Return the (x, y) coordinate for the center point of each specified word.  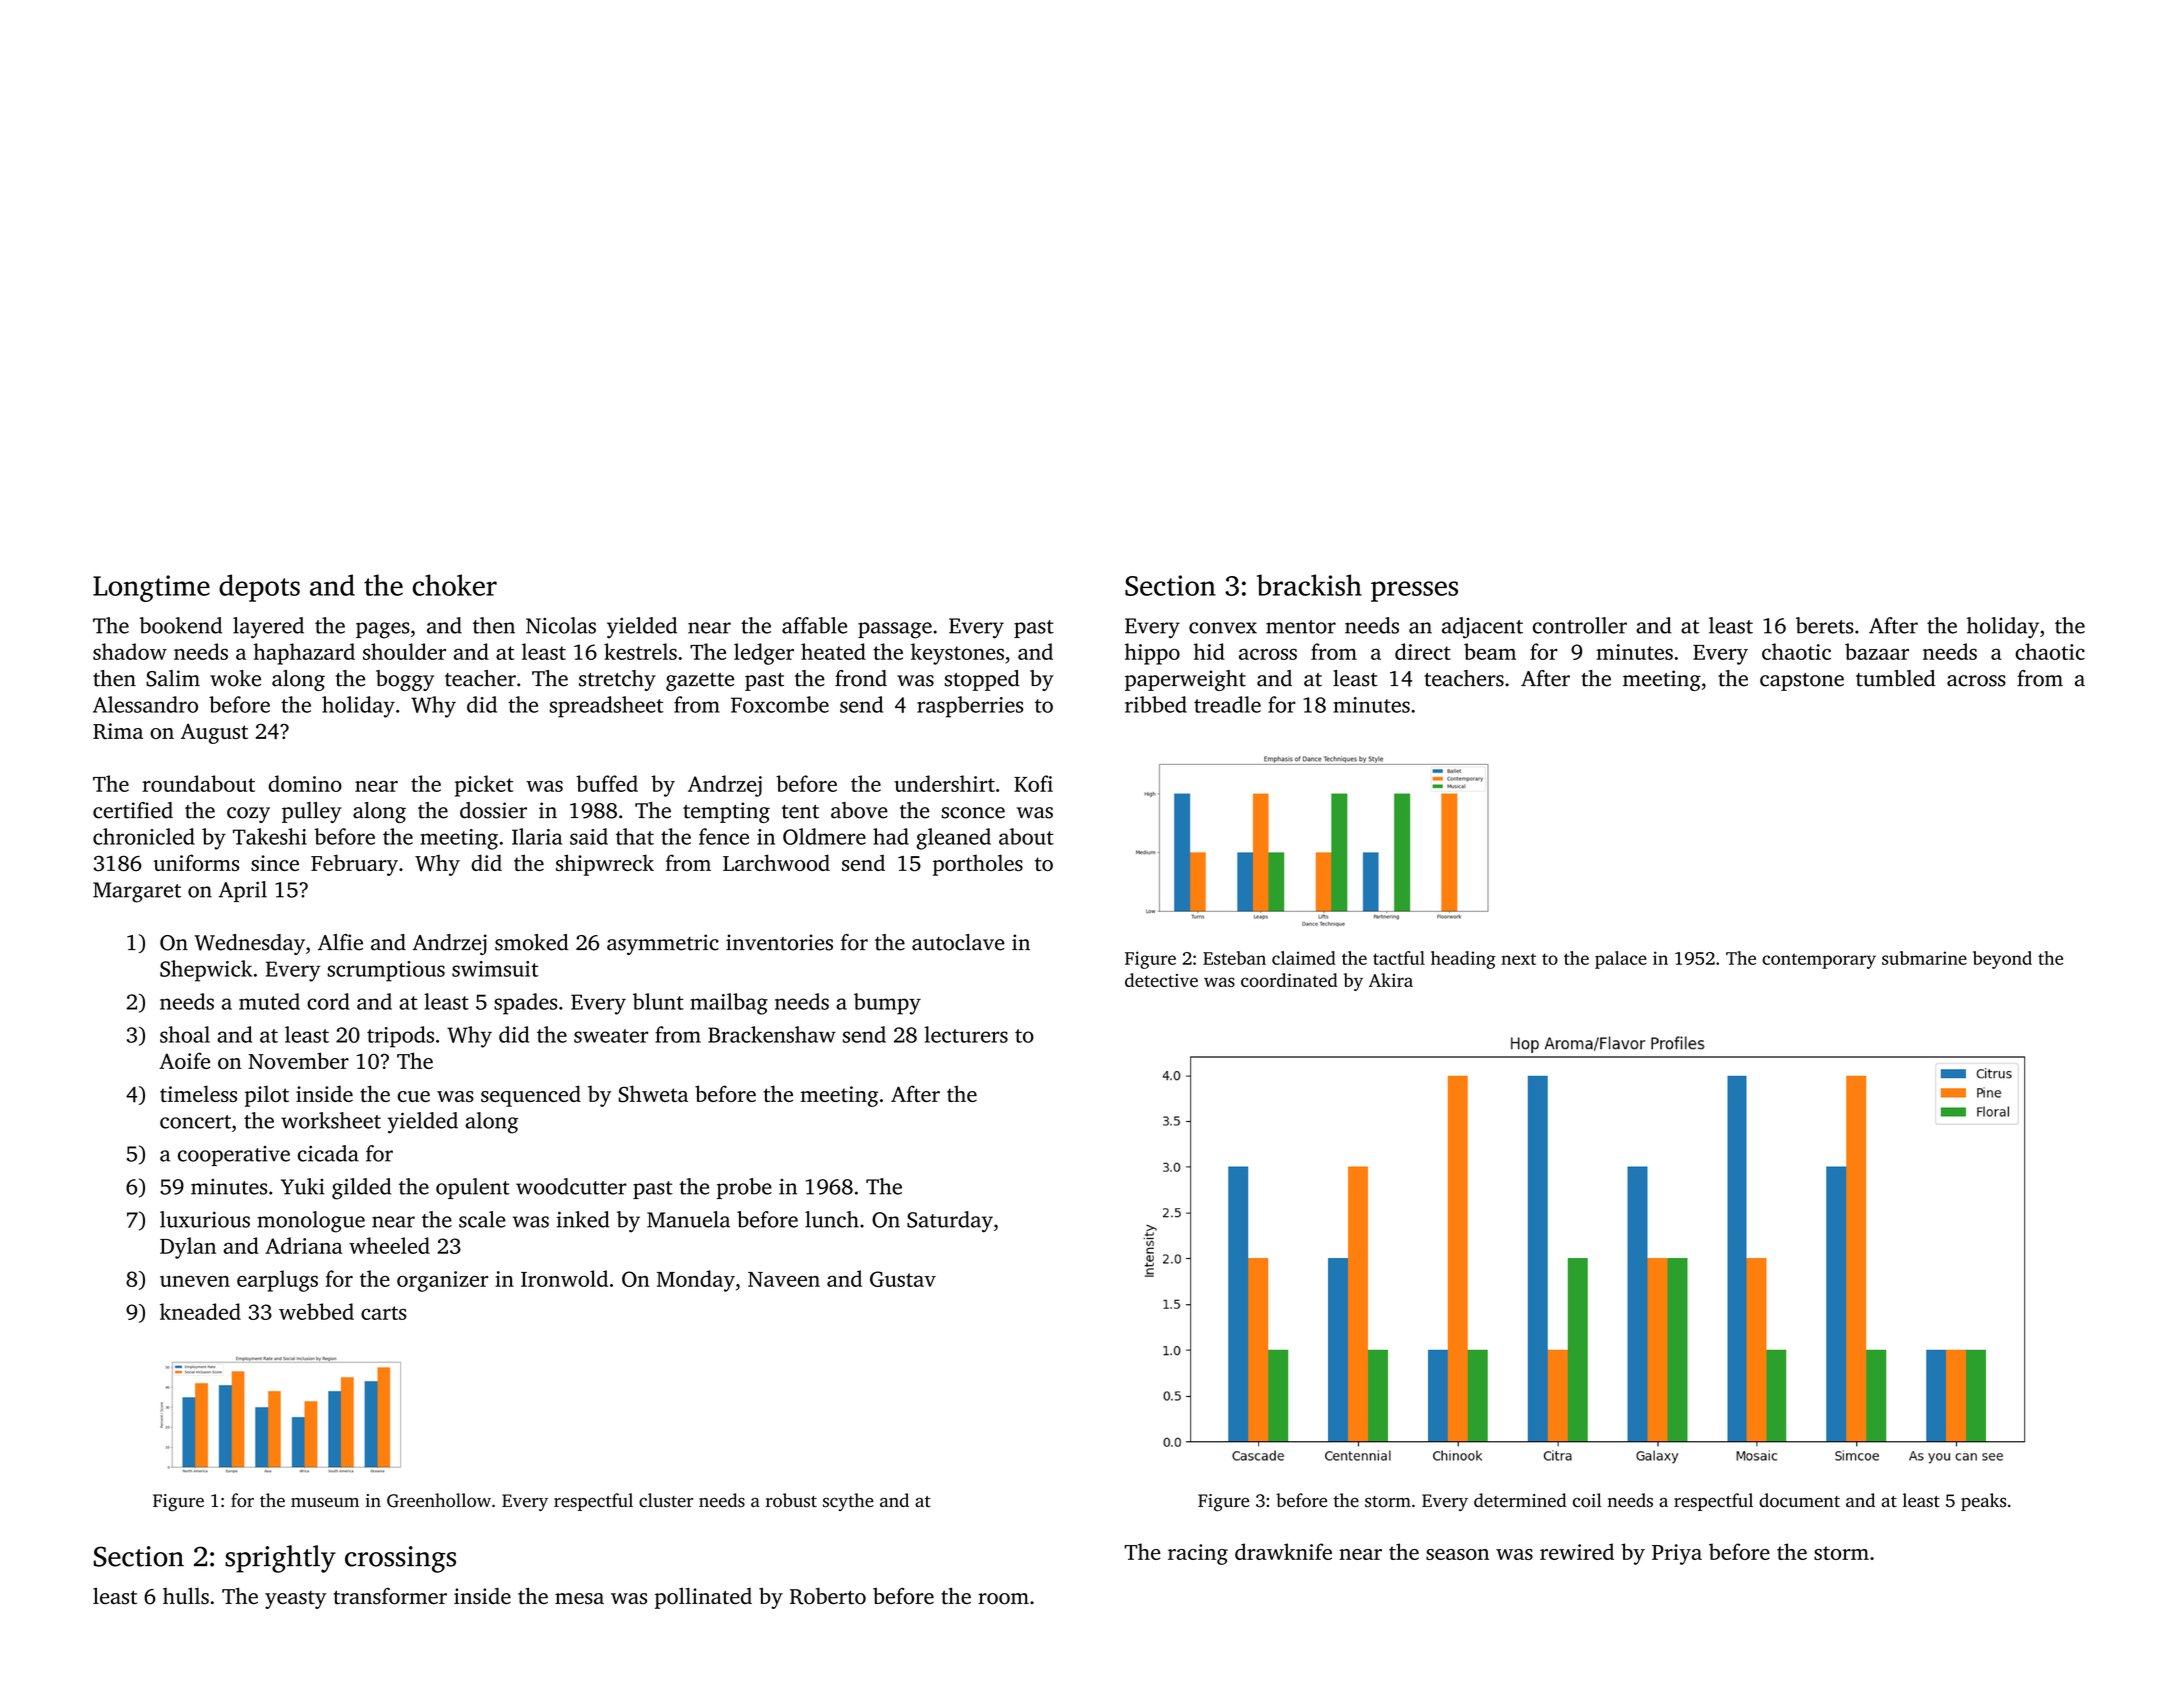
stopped (982, 680)
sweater (611, 1036)
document (1799, 1500)
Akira (1391, 980)
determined (1520, 1500)
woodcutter (571, 1186)
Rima (118, 731)
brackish (1309, 585)
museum (325, 1503)
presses (1414, 591)
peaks (1983, 1502)
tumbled (1895, 678)
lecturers (966, 1034)
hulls (186, 1596)
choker (455, 585)
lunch (832, 1219)
